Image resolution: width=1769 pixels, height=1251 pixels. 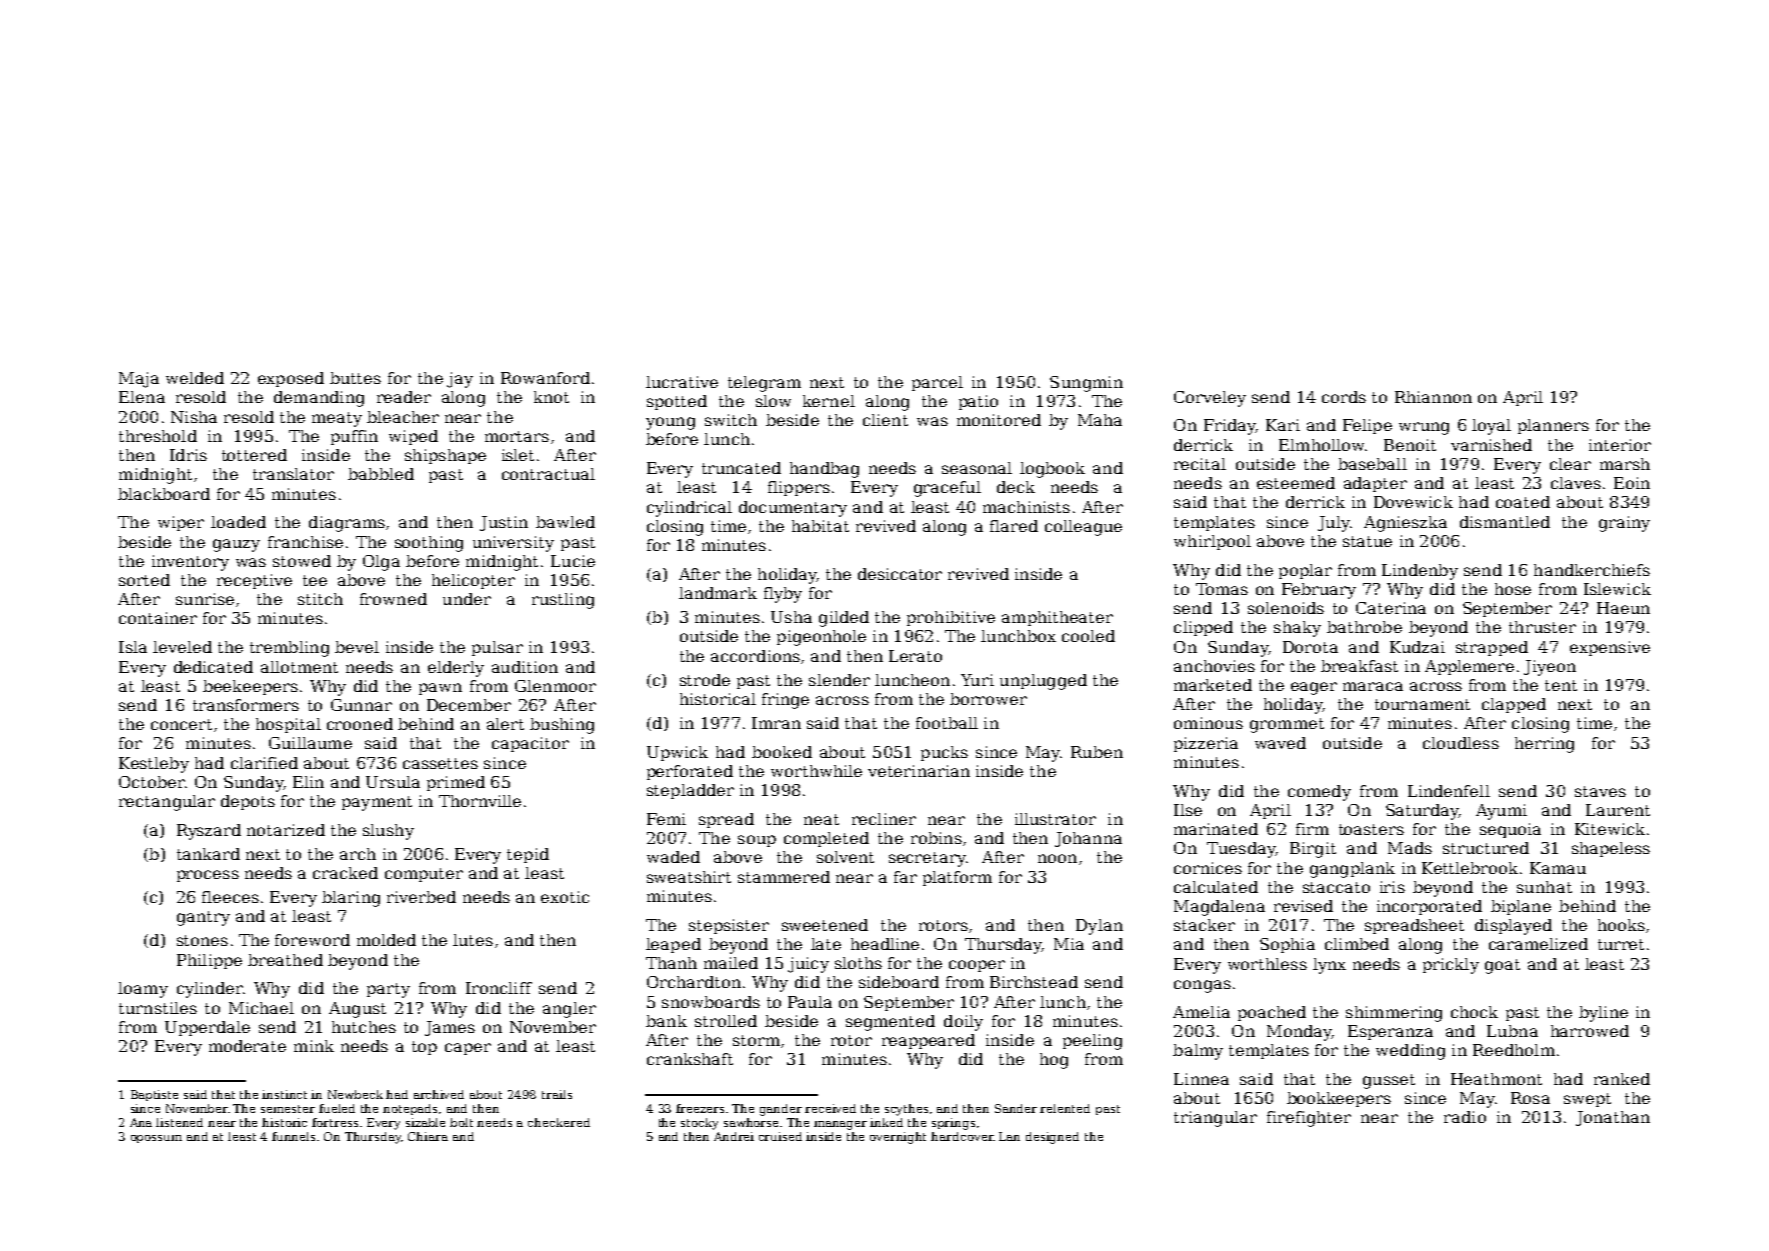 I want to click on riverbed, so click(x=421, y=897).
